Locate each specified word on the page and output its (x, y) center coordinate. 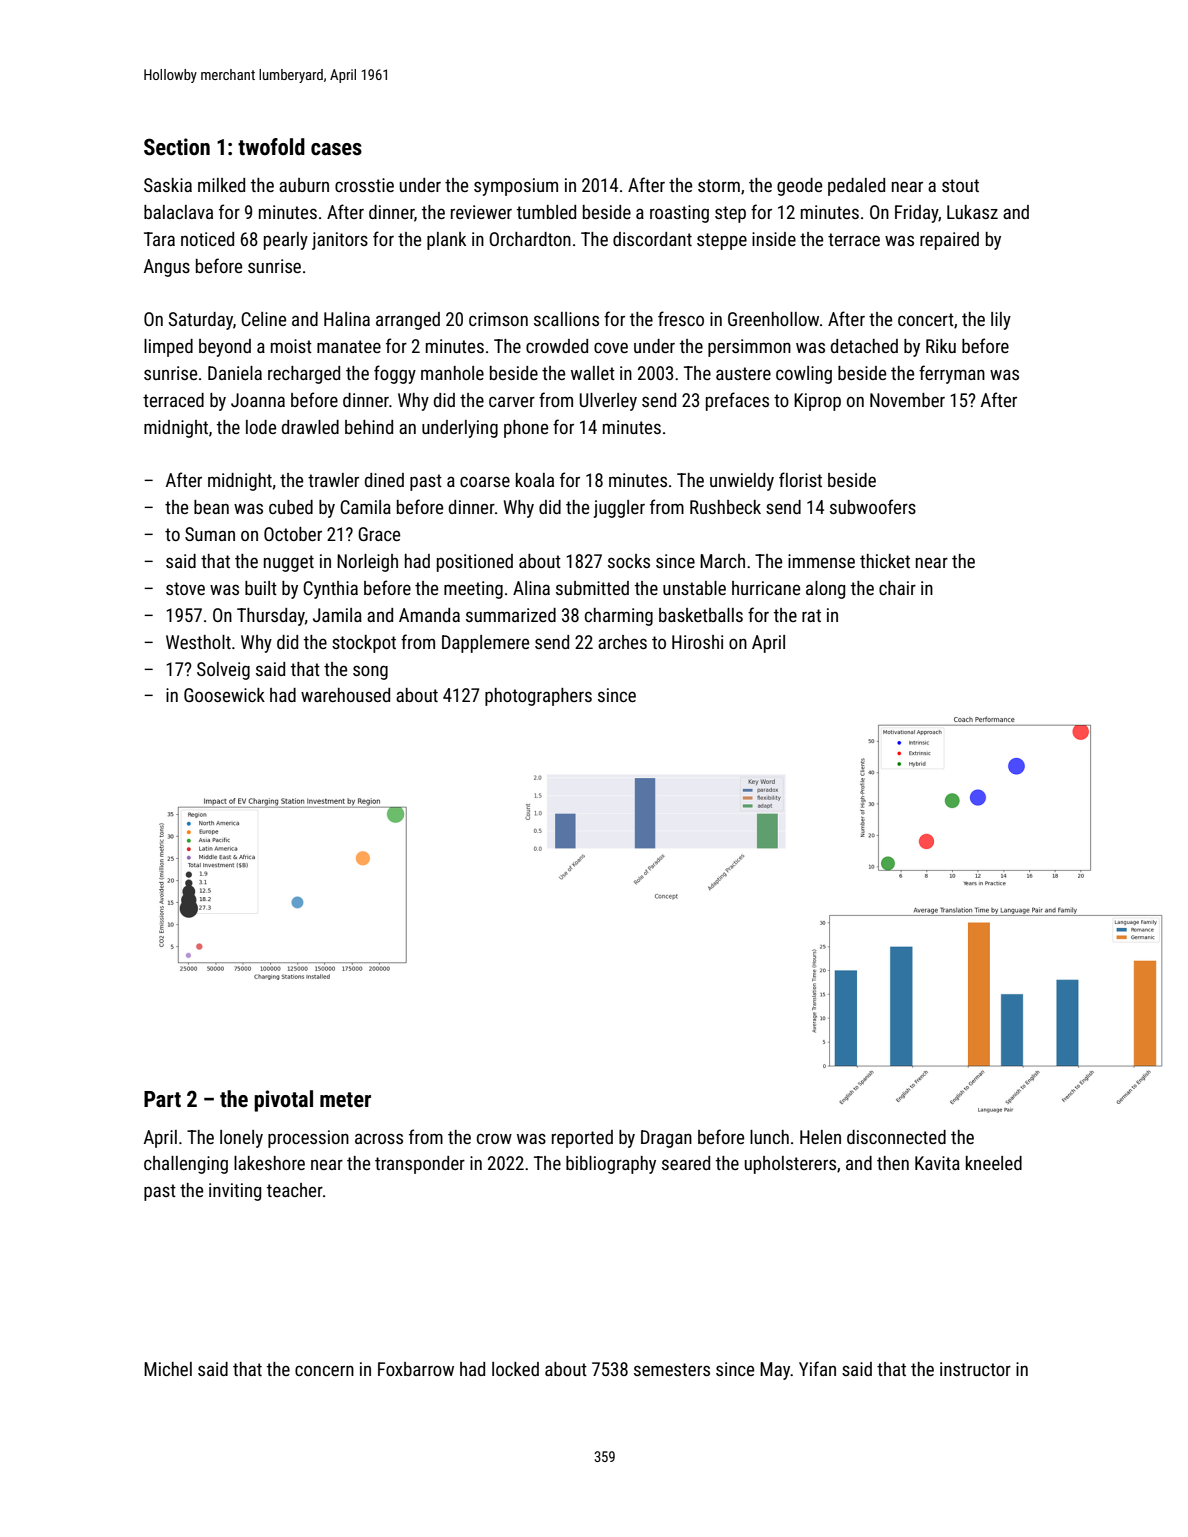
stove (185, 588)
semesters (672, 1369)
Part (162, 1099)
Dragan (666, 1139)
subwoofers (873, 506)
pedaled (856, 187)
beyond (225, 348)
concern (324, 1370)
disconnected (896, 1137)
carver (512, 401)
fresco (681, 318)
